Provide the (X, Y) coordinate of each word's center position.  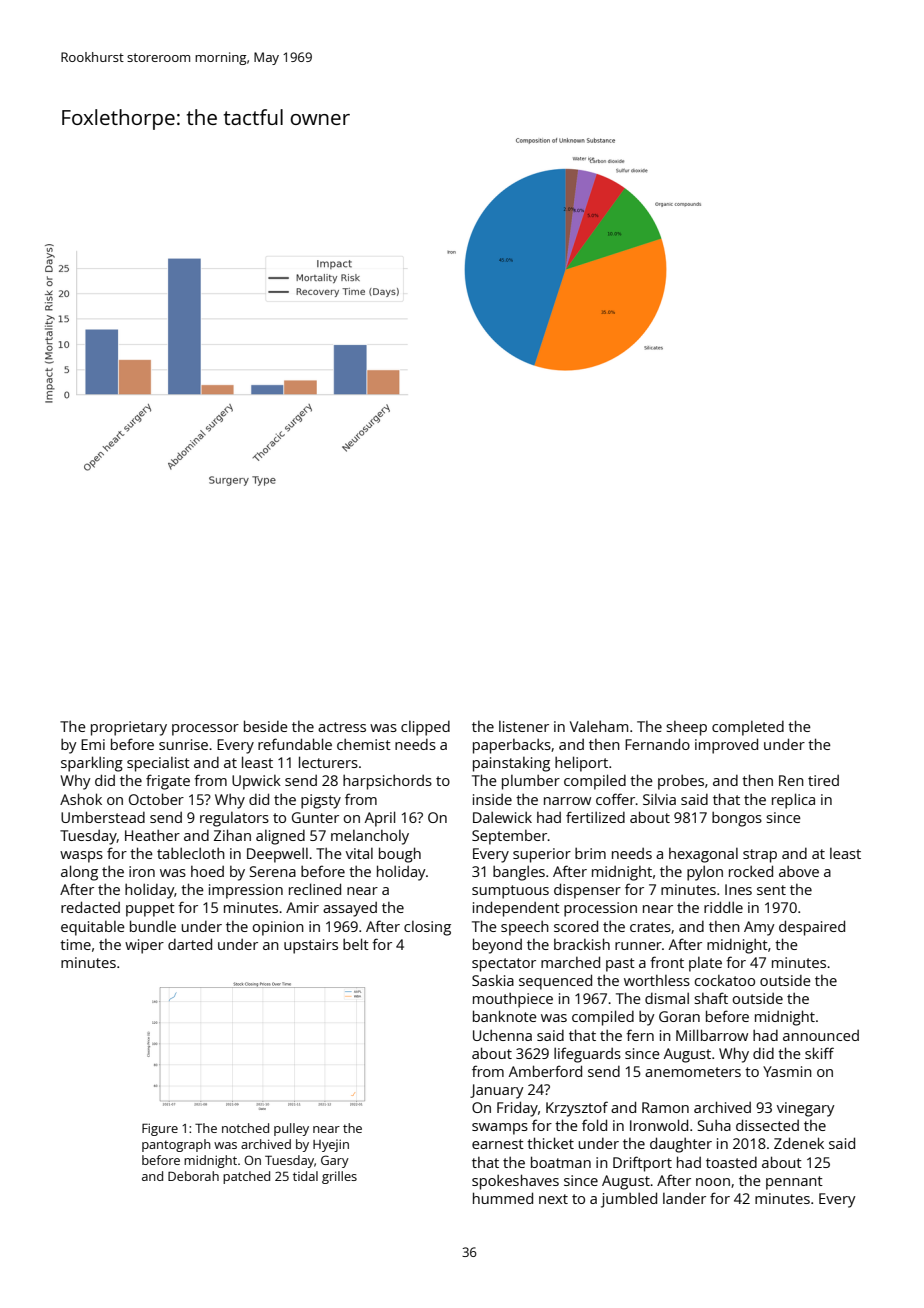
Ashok (81, 799)
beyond (497, 946)
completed (748, 728)
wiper (144, 946)
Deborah (193, 1176)
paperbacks (512, 746)
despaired (812, 928)
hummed (503, 1198)
